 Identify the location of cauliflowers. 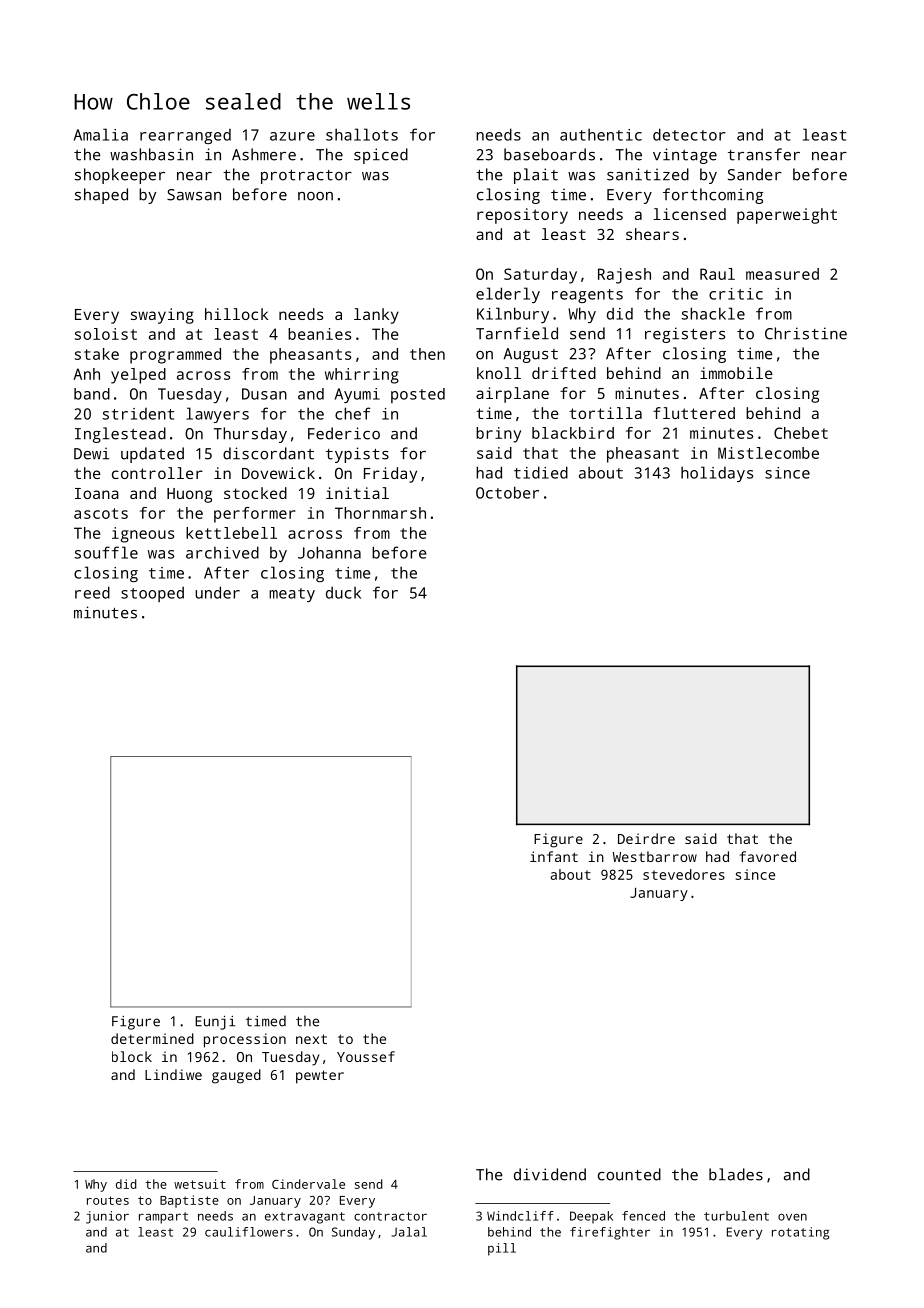
(249, 1232).
